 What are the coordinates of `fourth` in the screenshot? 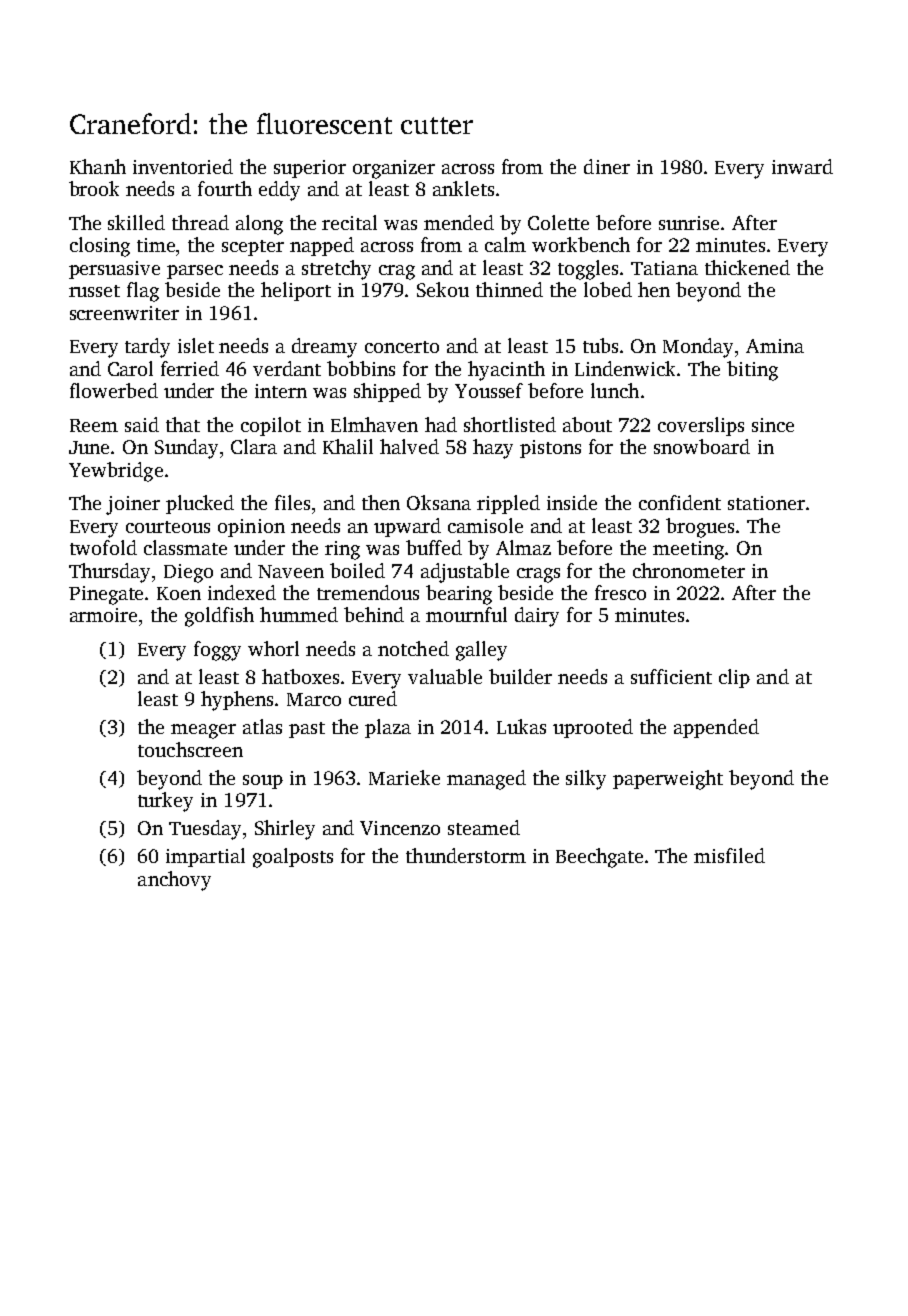 It's located at (225, 188).
